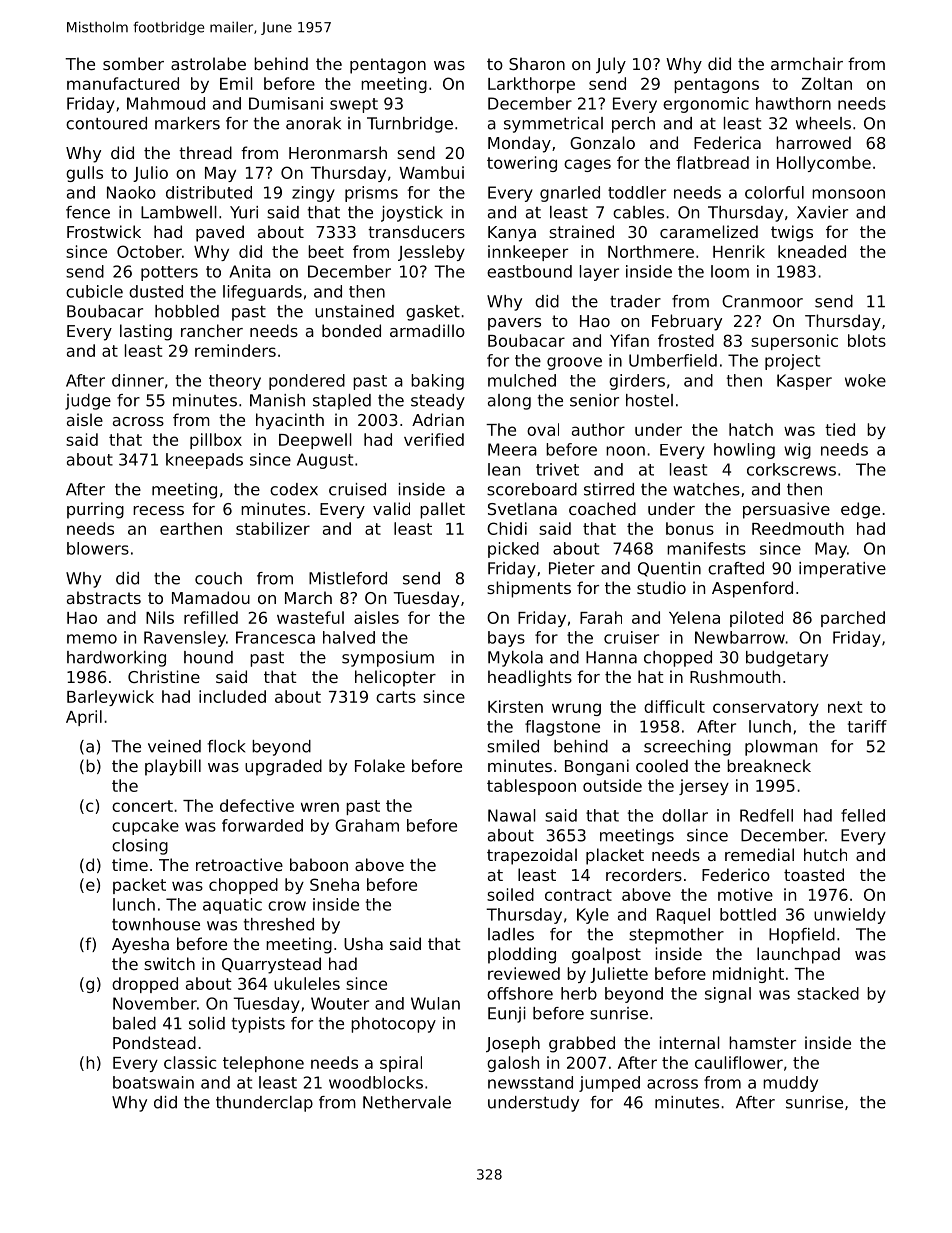 The image size is (952, 1233). I want to click on Folake, so click(380, 765).
